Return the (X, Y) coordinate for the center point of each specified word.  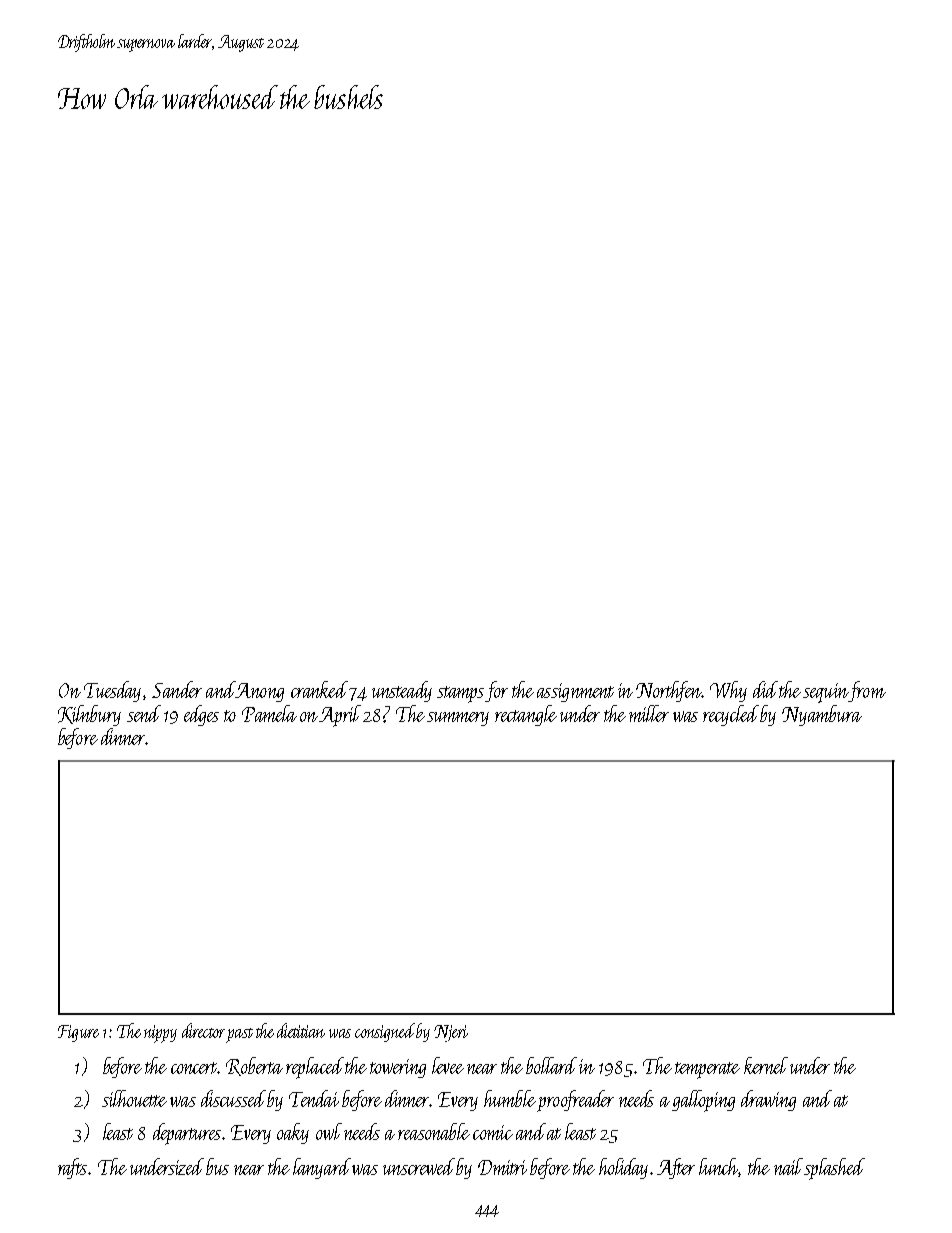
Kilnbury (89, 715)
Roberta (254, 1066)
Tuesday (112, 691)
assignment (575, 692)
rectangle (526, 715)
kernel (766, 1065)
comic (493, 1132)
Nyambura (822, 715)
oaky (293, 1133)
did (765, 689)
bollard (551, 1065)
